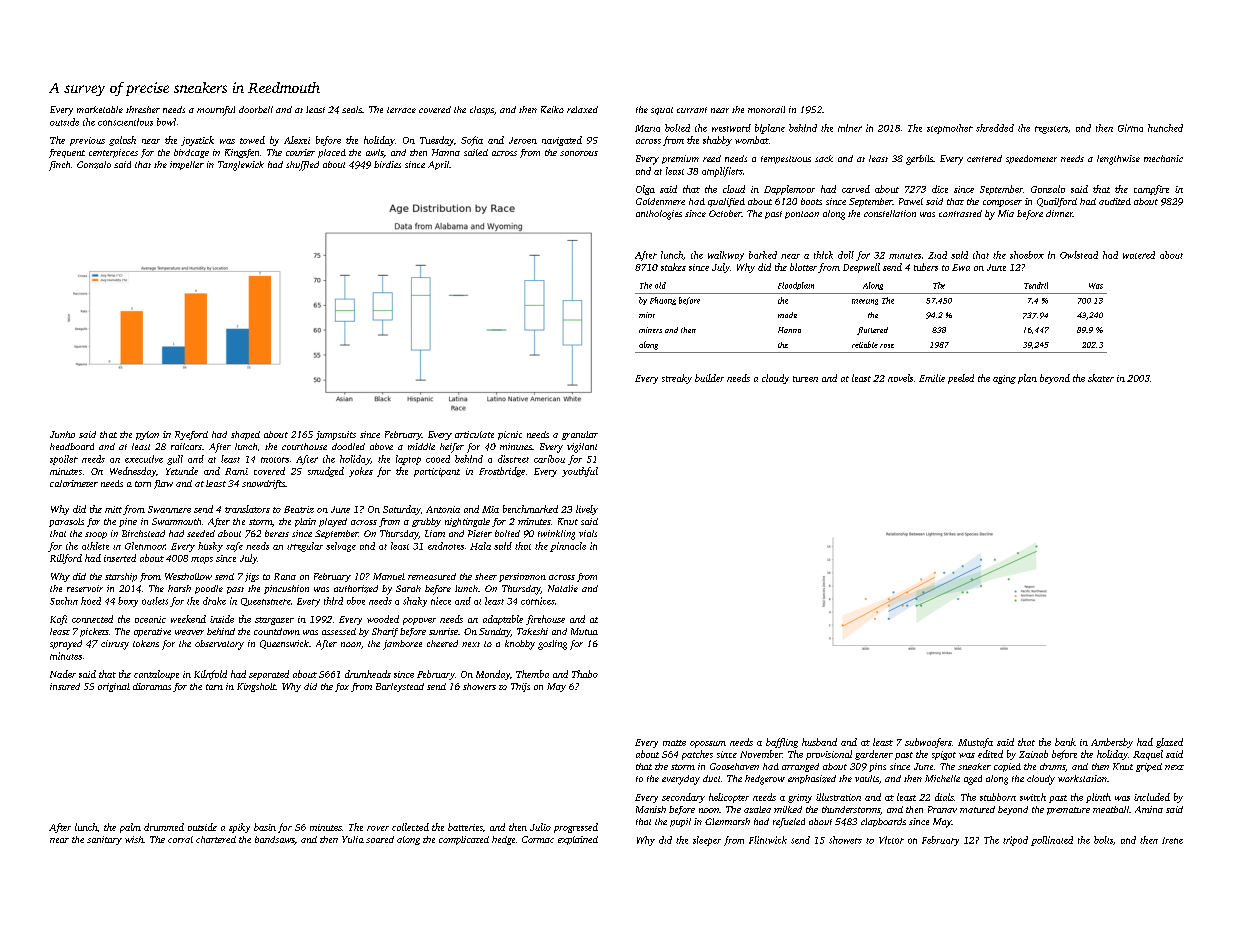 Image resolution: width=1233 pixels, height=952 pixels. I want to click on Tanglewick, so click(241, 166).
